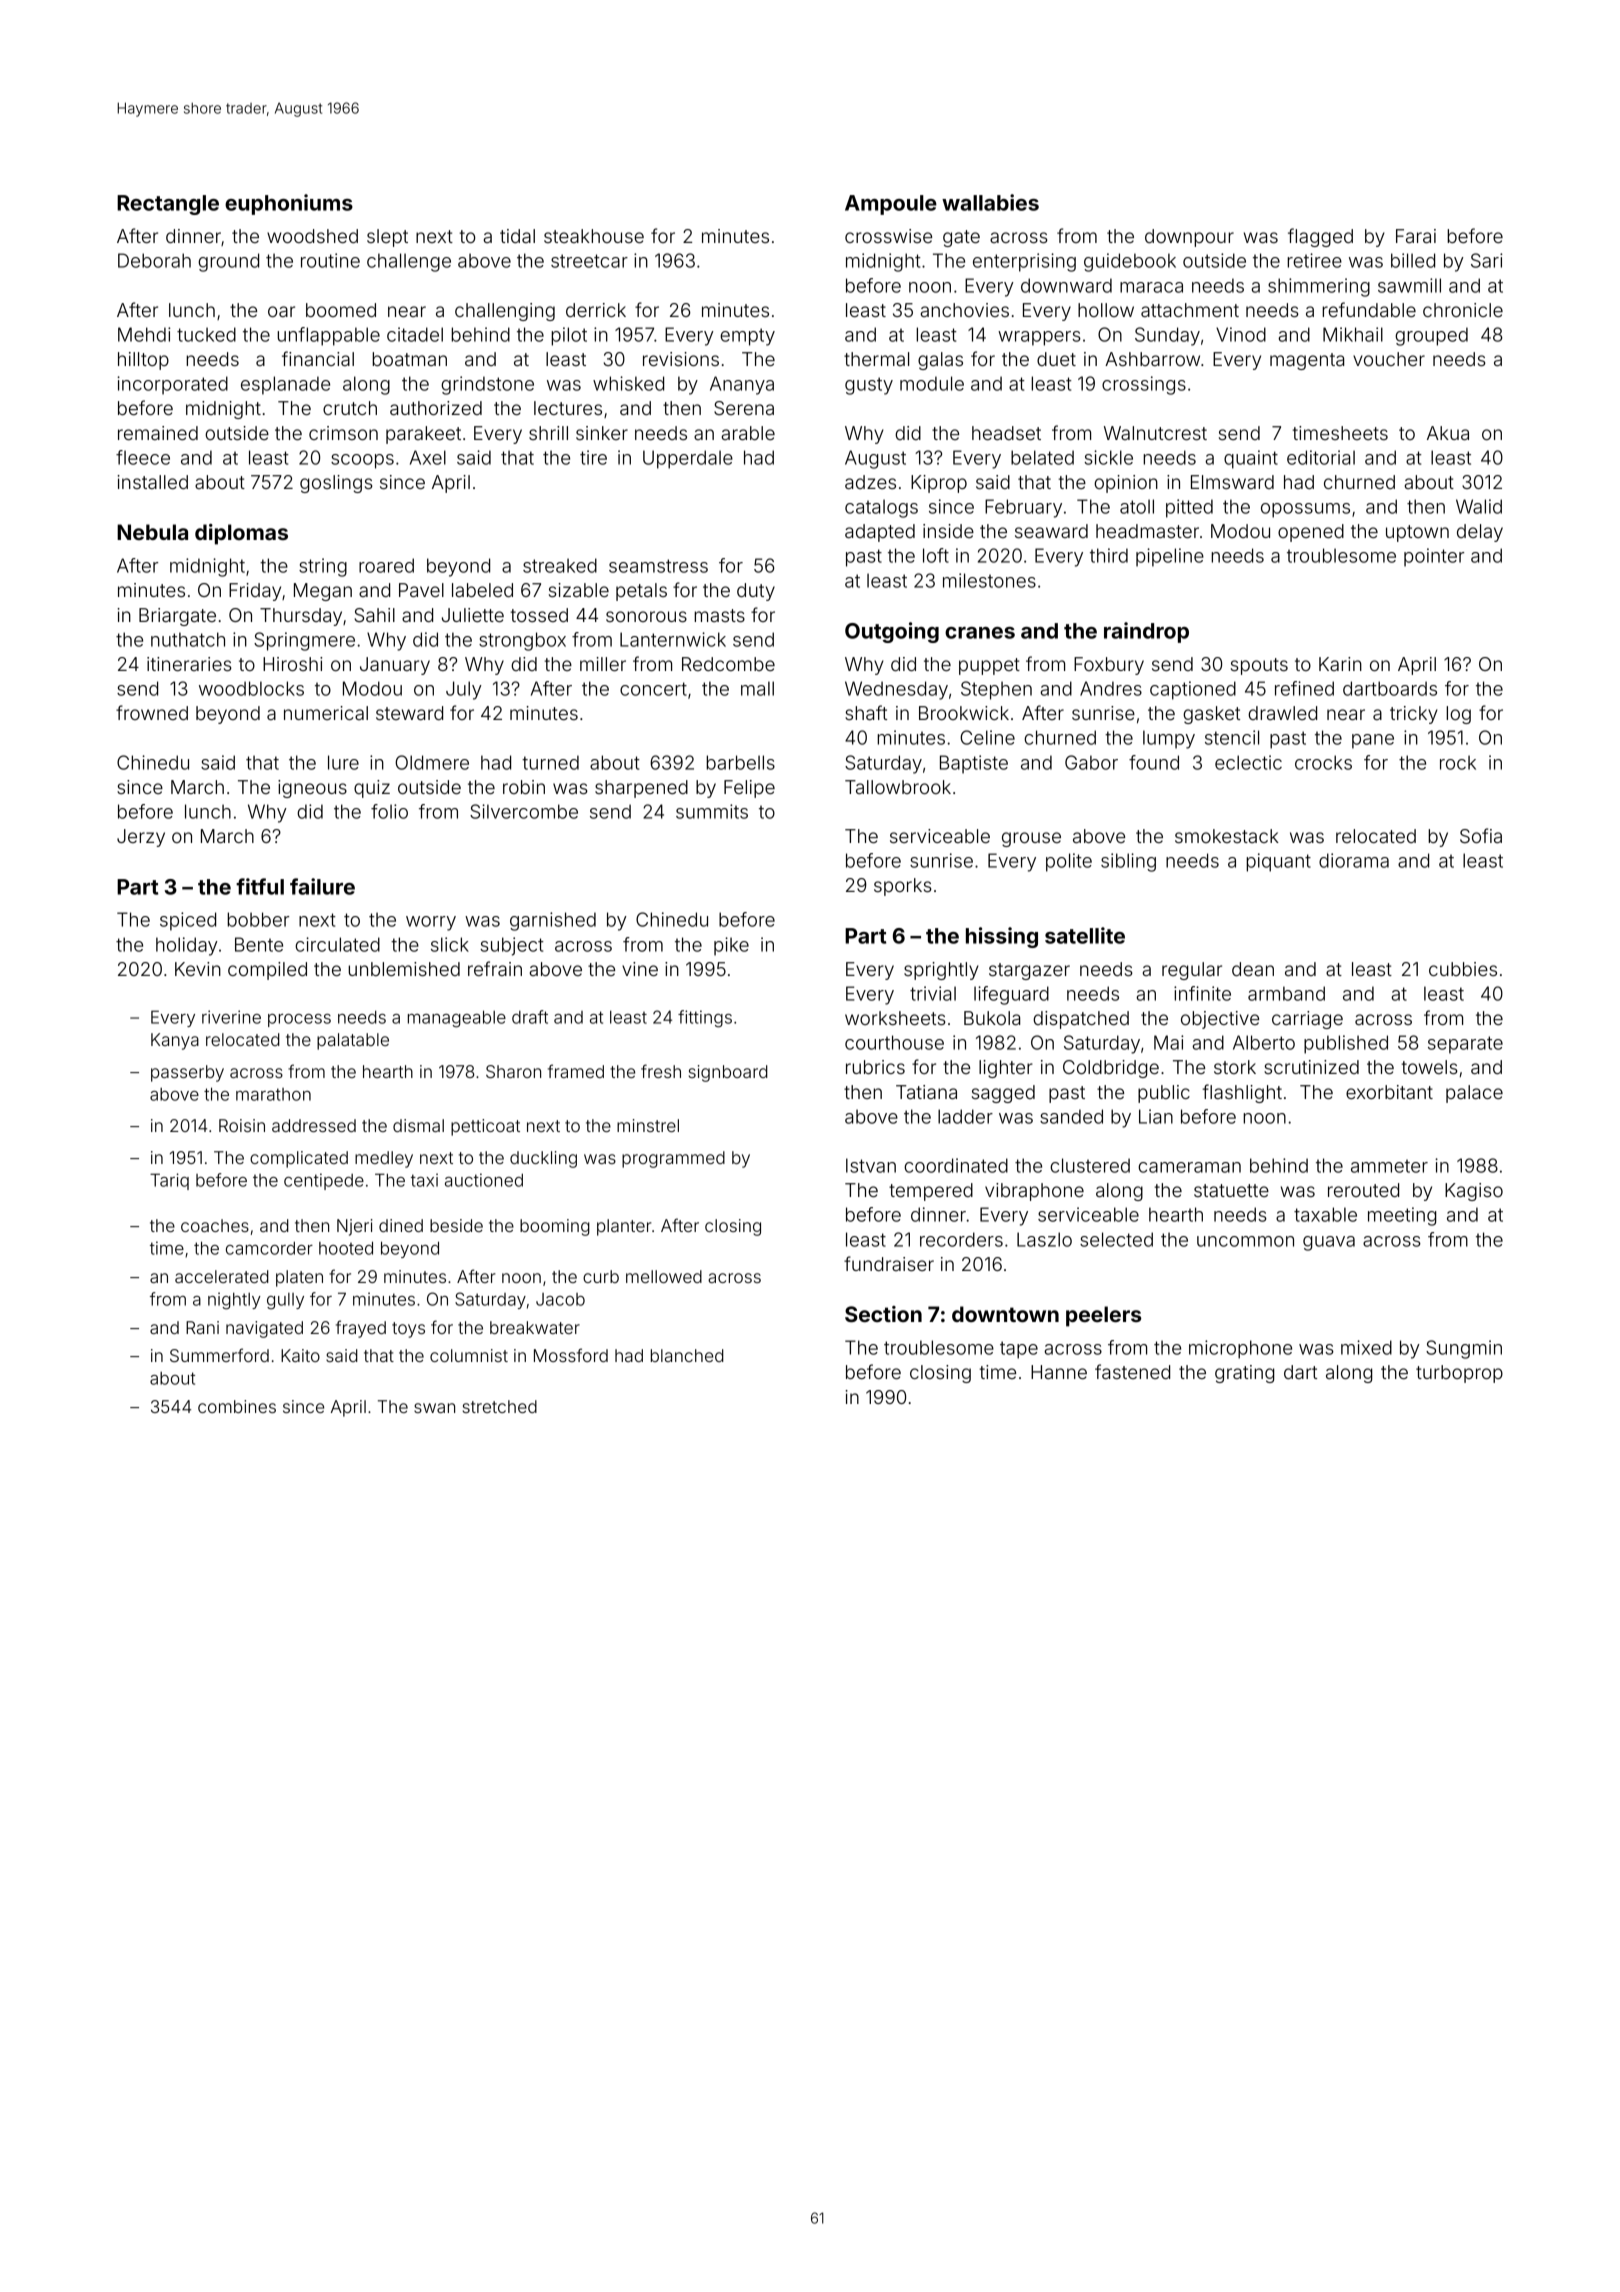  What do you see at coordinates (896, 690) in the screenshot?
I see `Wednesday` at bounding box center [896, 690].
